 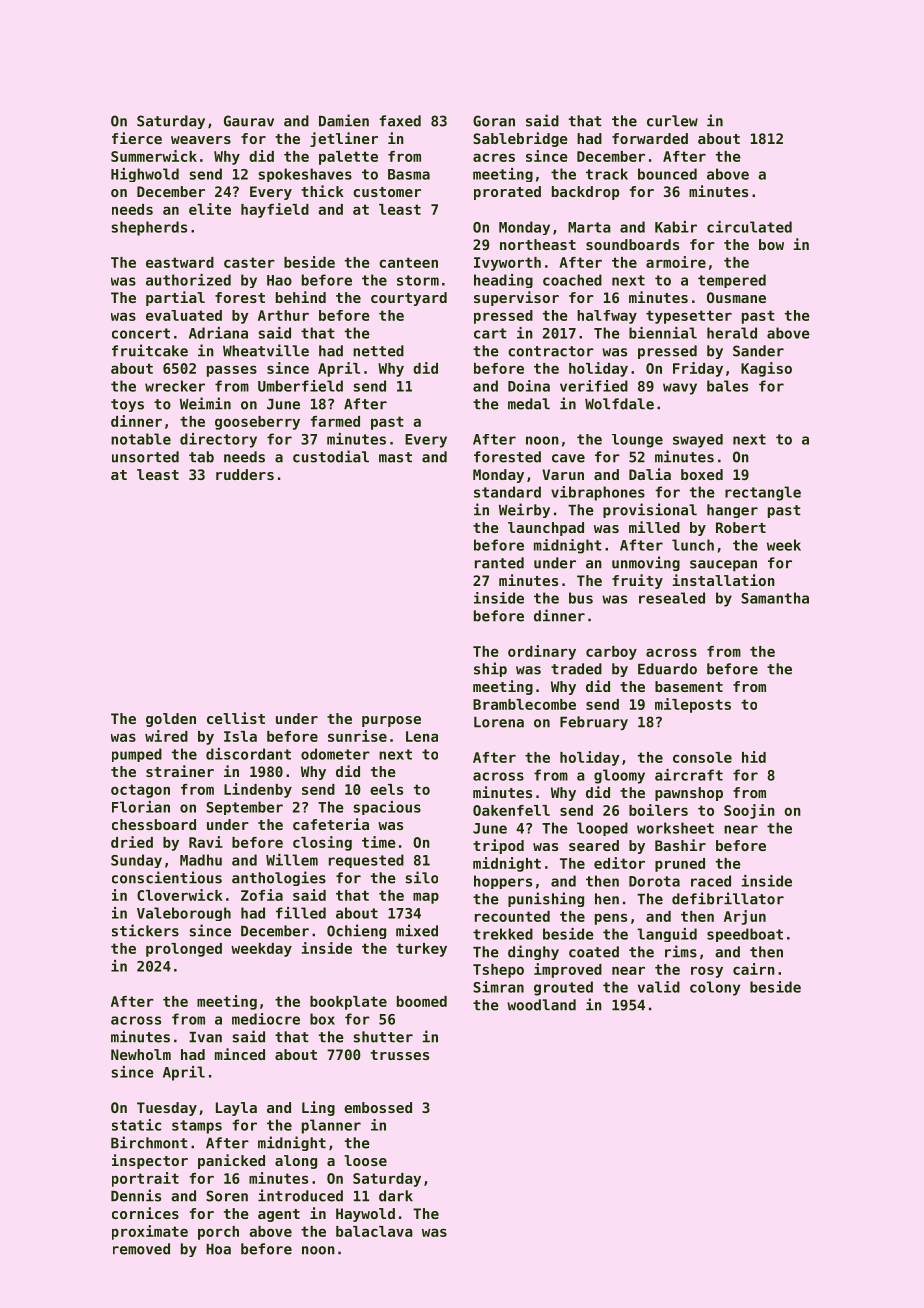 I want to click on curlew, so click(x=672, y=121).
